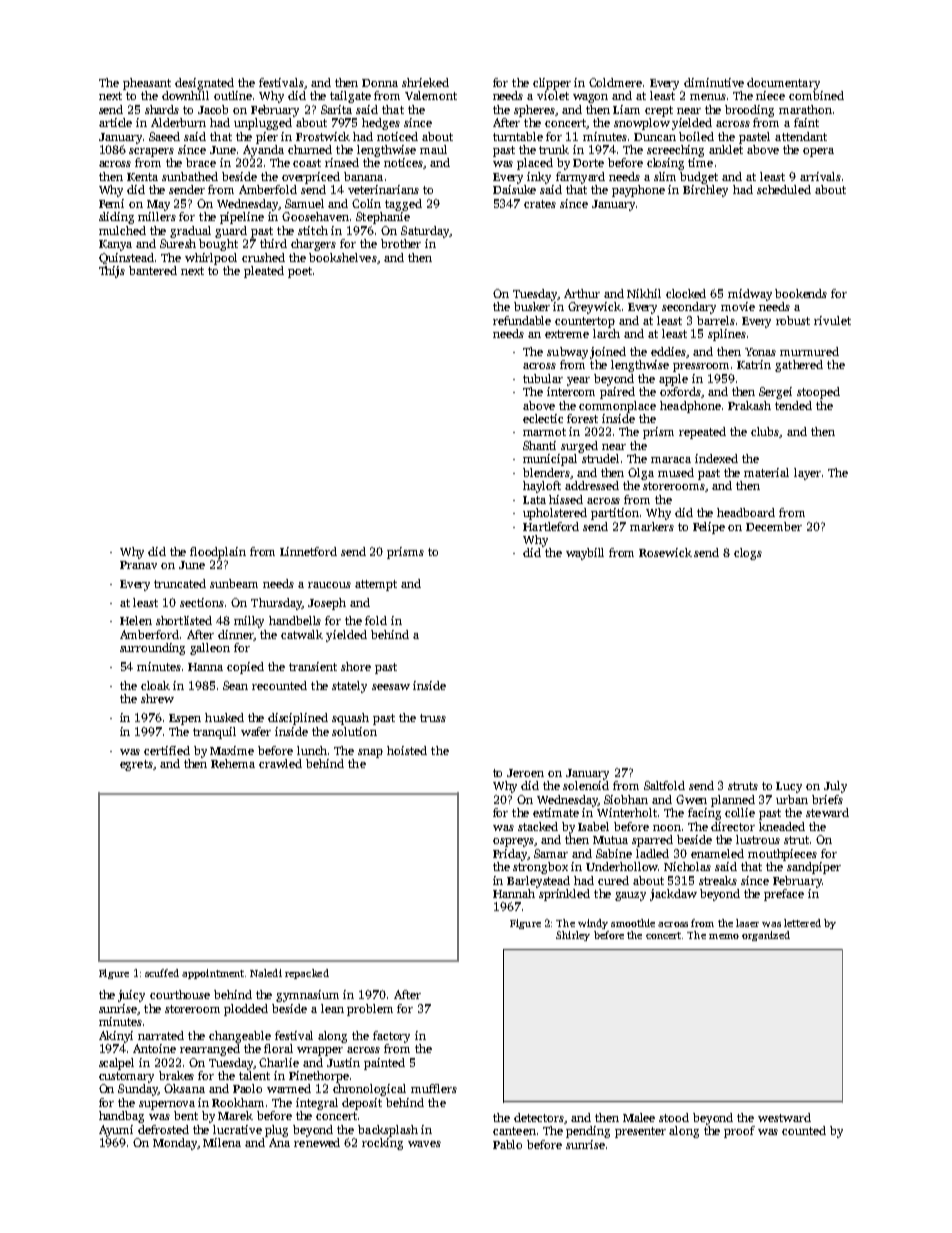 This image has width=952, height=1233. What do you see at coordinates (783, 84) in the image?
I see `documentary` at bounding box center [783, 84].
